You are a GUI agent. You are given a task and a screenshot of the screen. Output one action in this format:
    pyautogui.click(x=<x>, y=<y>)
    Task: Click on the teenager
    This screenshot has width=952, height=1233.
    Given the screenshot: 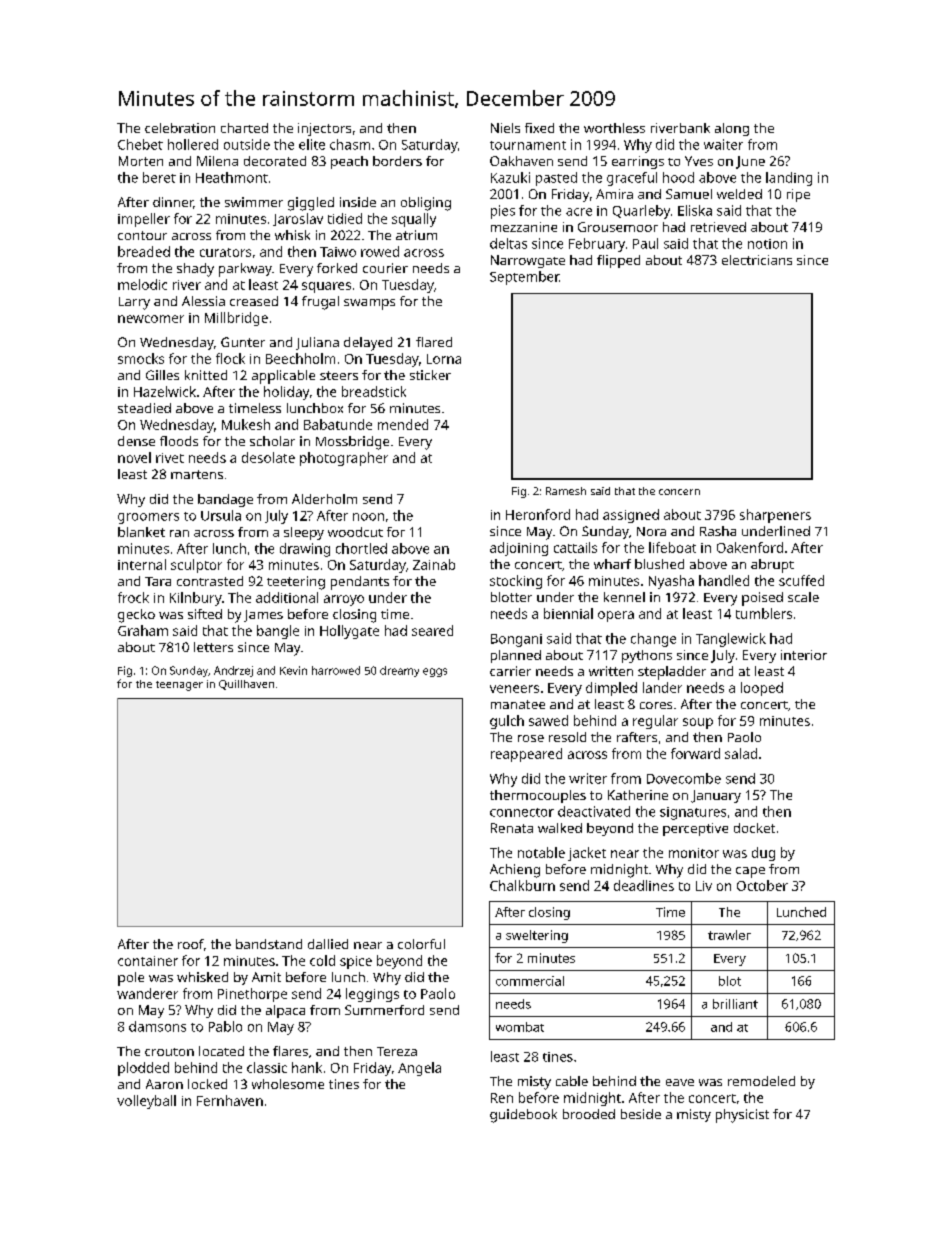 What is the action you would take?
    pyautogui.click(x=179, y=686)
